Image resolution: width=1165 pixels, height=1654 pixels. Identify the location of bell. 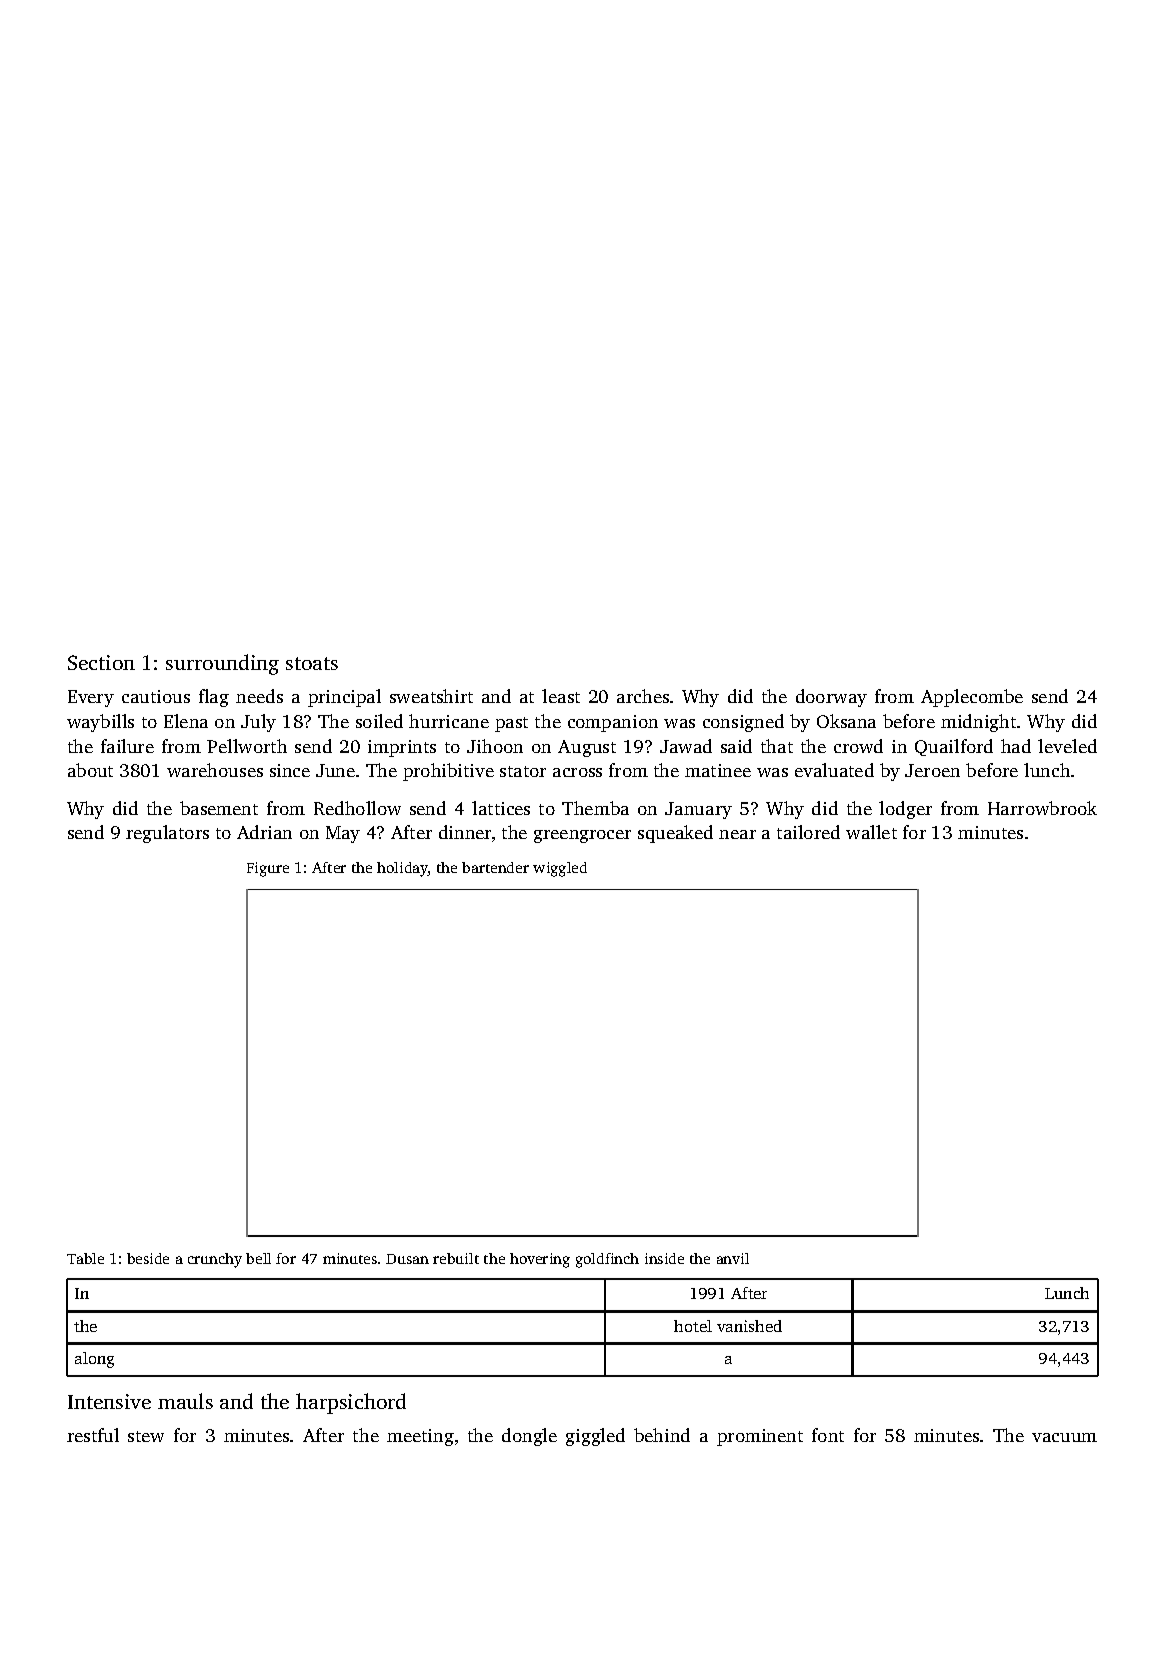
(258, 1258).
